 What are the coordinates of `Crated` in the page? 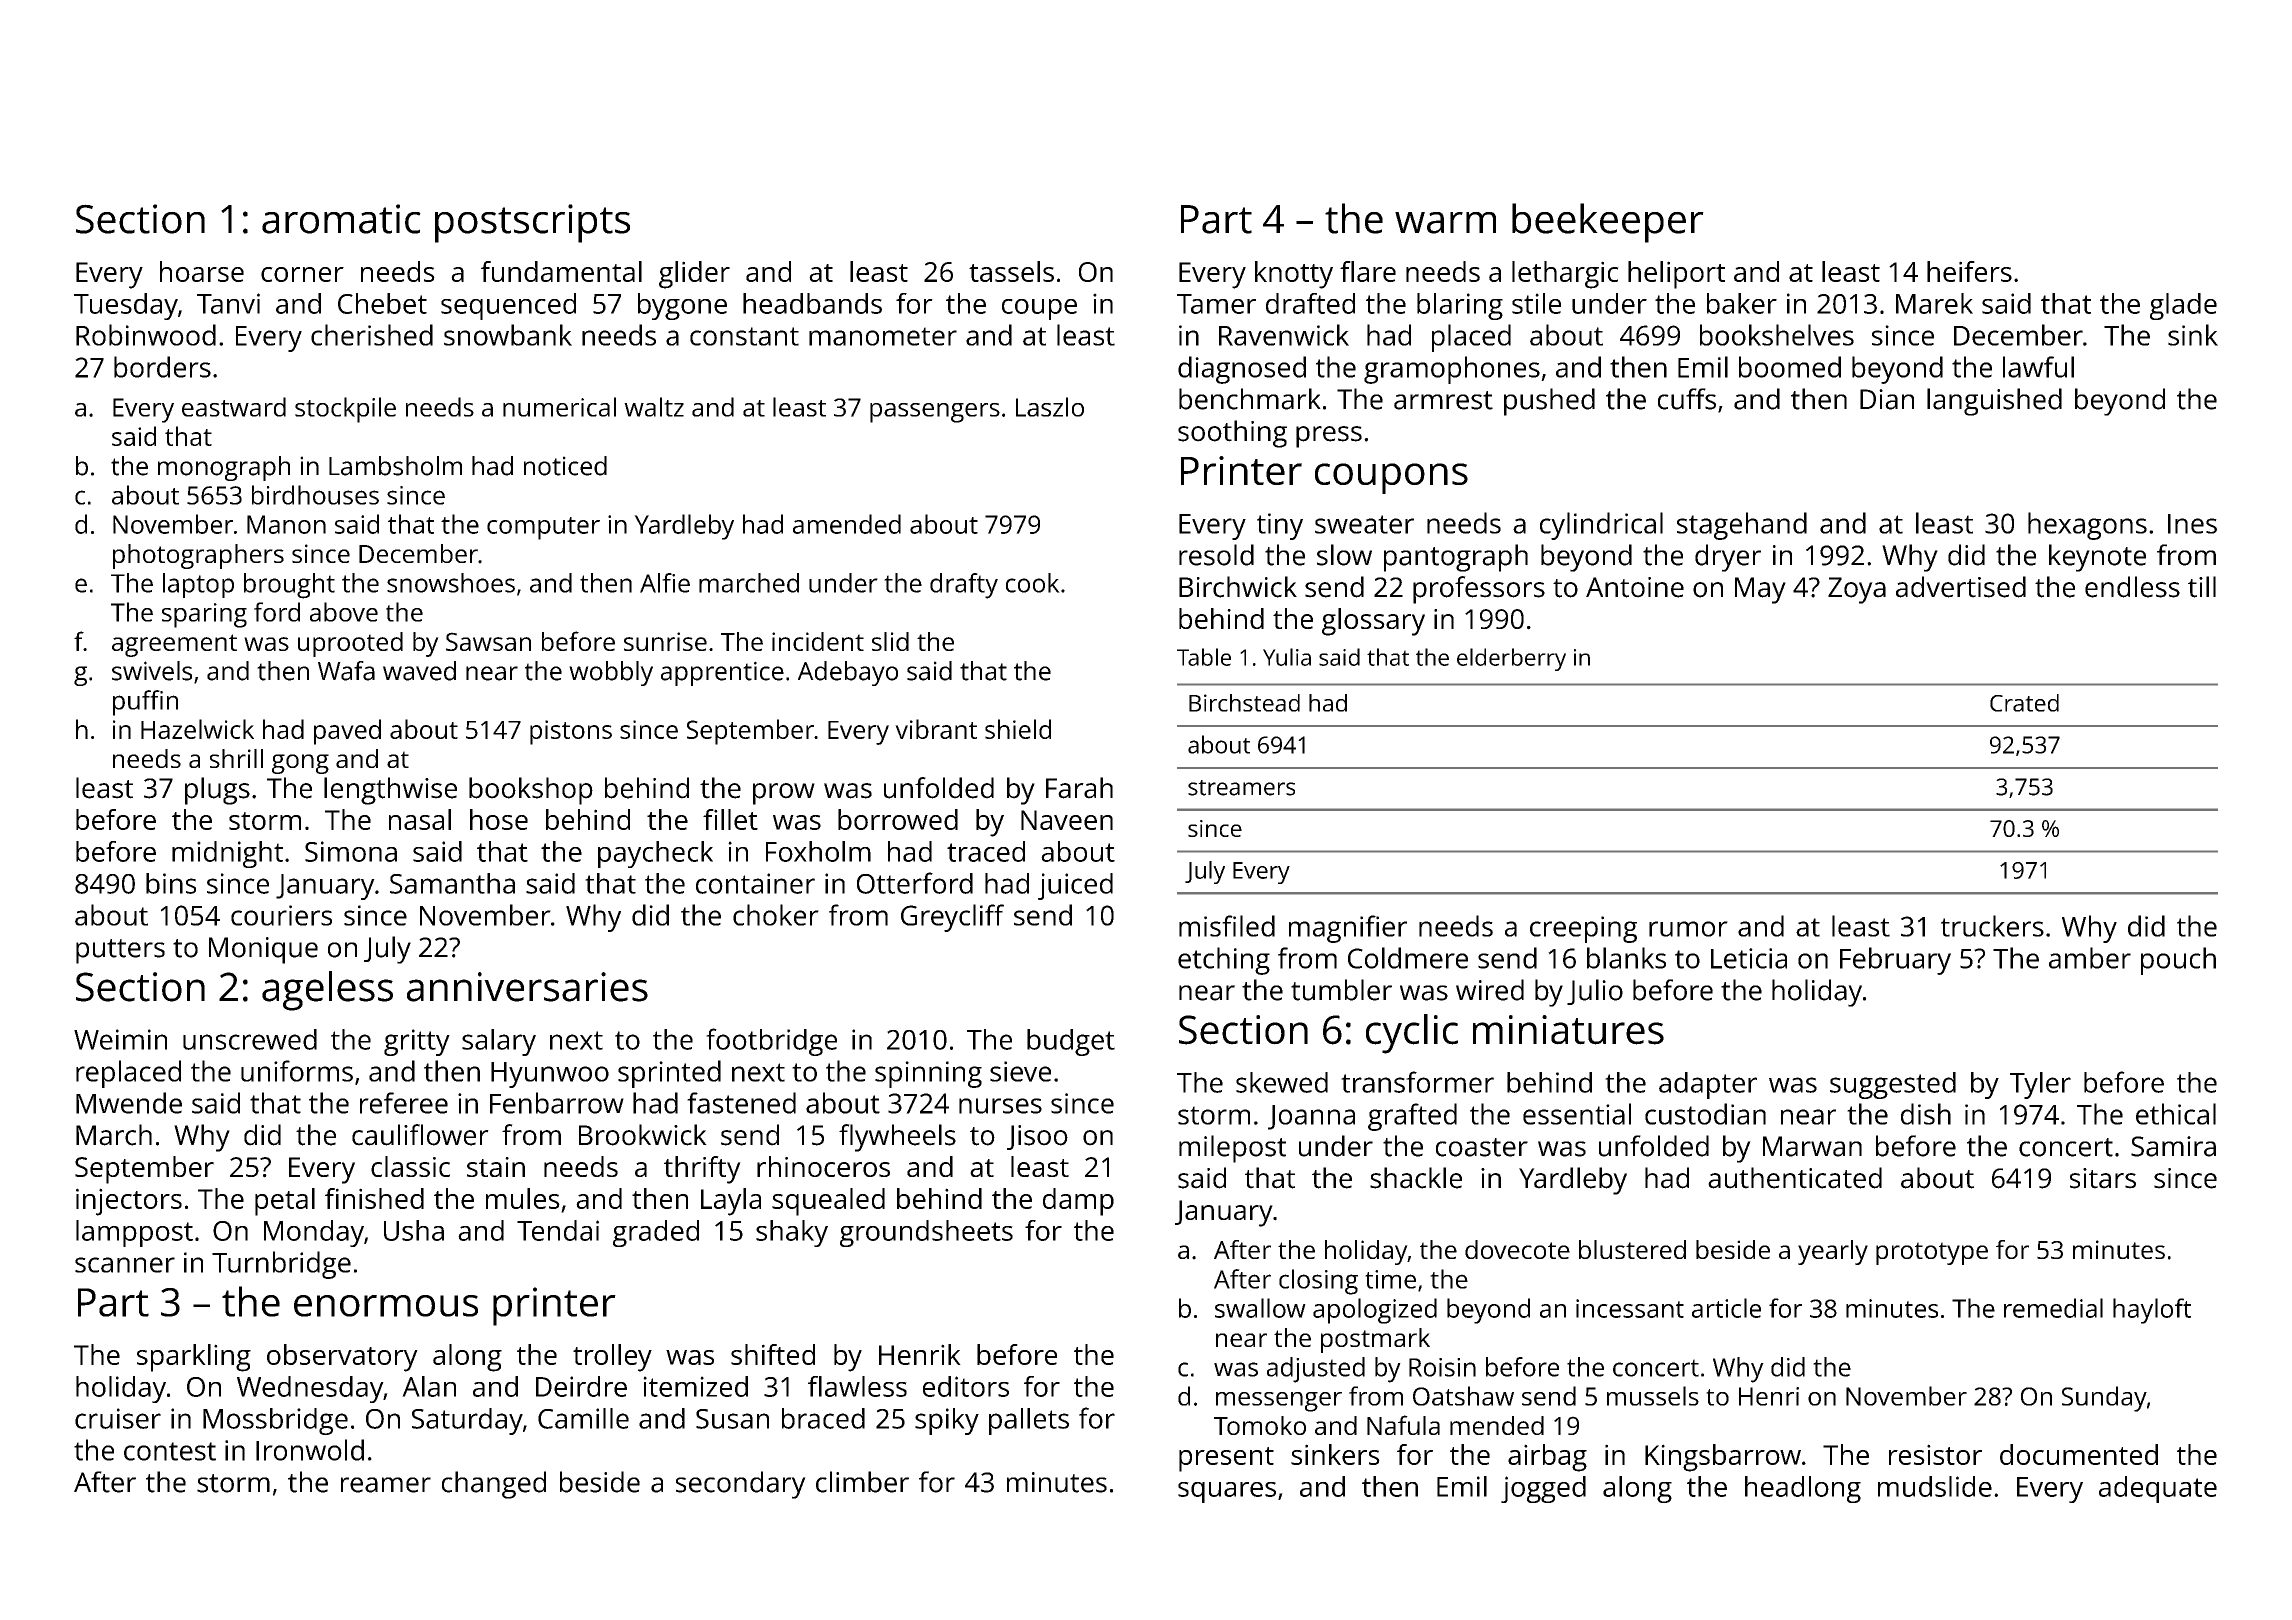 It's located at (2024, 703).
